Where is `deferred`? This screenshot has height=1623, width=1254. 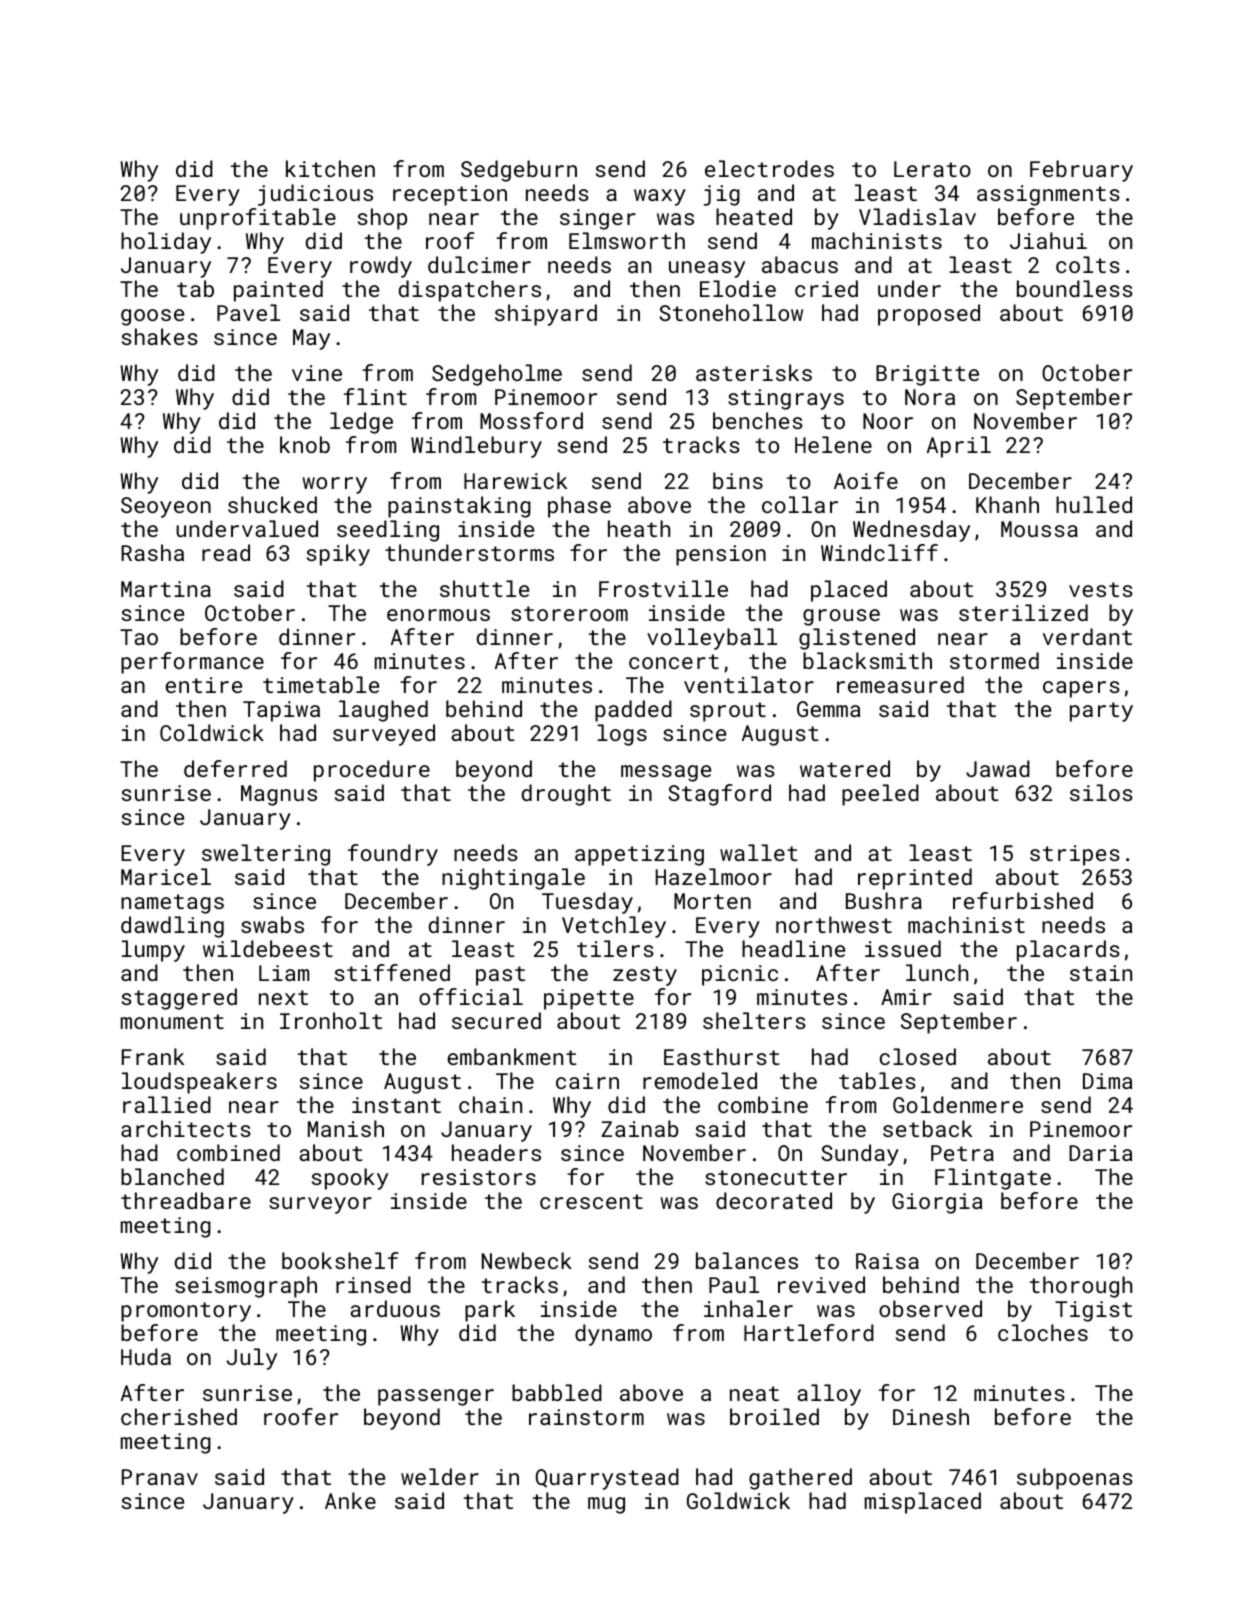 deferred is located at coordinates (235, 768).
